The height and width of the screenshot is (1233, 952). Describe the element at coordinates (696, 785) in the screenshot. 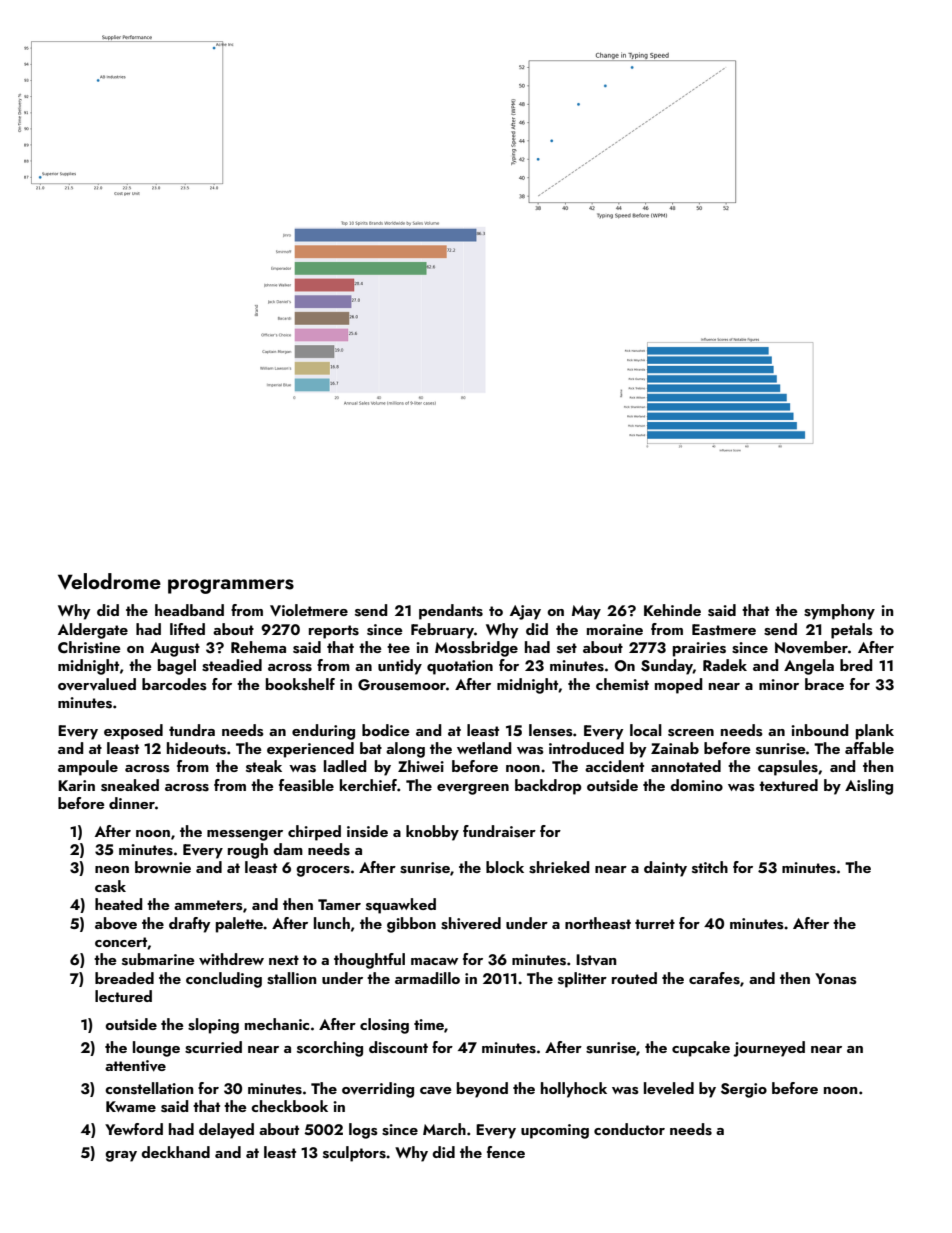

I see `domino` at that location.
